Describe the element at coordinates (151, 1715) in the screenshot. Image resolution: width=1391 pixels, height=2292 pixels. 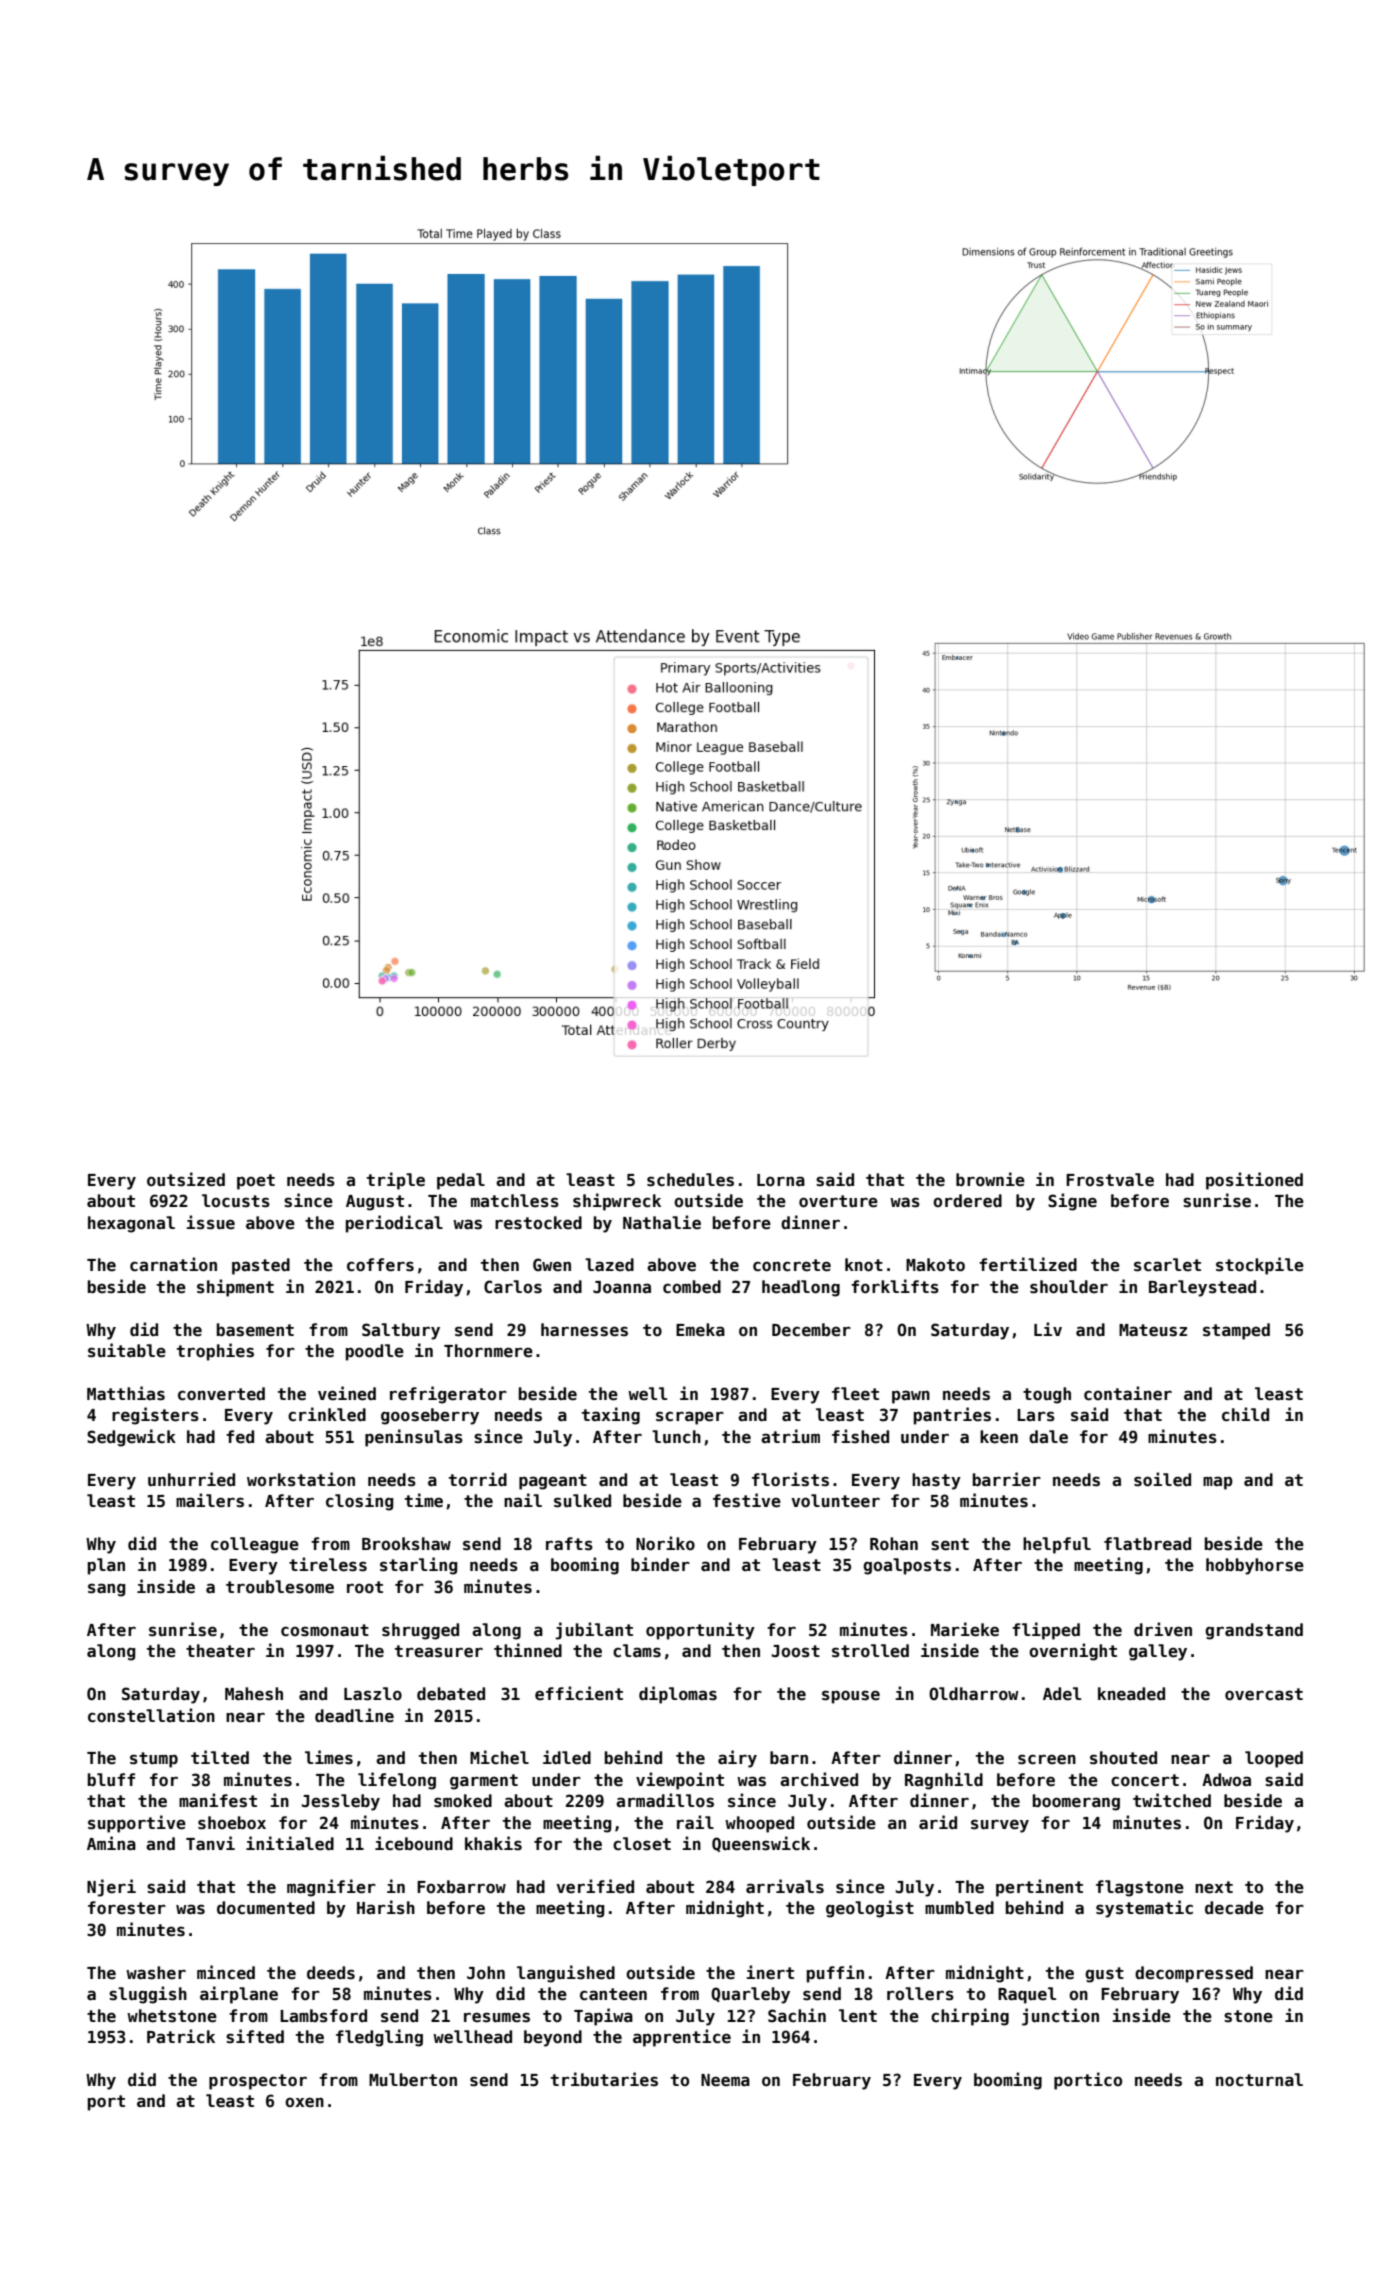
I see `constellation` at that location.
